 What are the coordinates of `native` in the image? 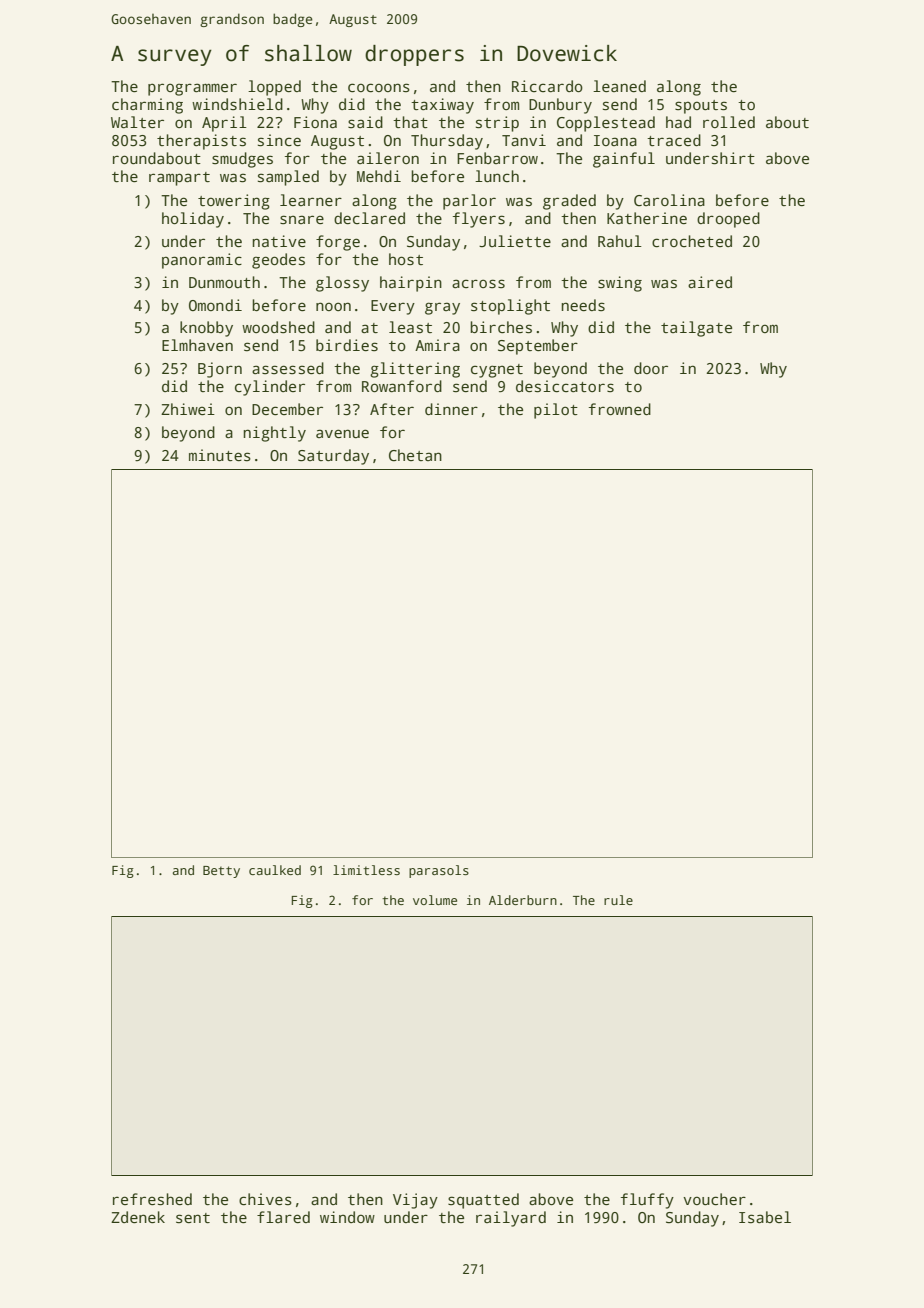 It's located at (279, 241).
